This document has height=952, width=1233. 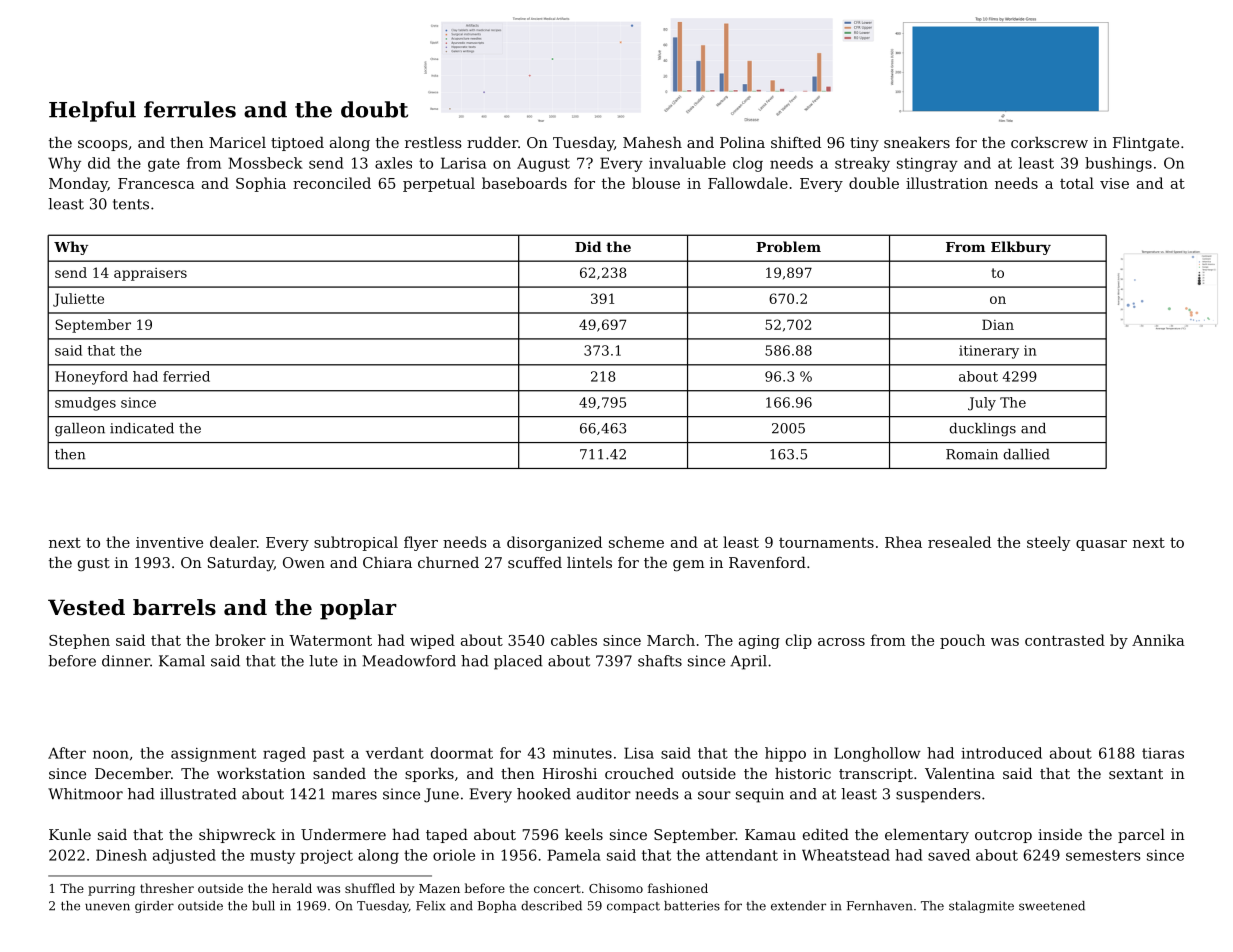 I want to click on introduced, so click(x=1001, y=753).
